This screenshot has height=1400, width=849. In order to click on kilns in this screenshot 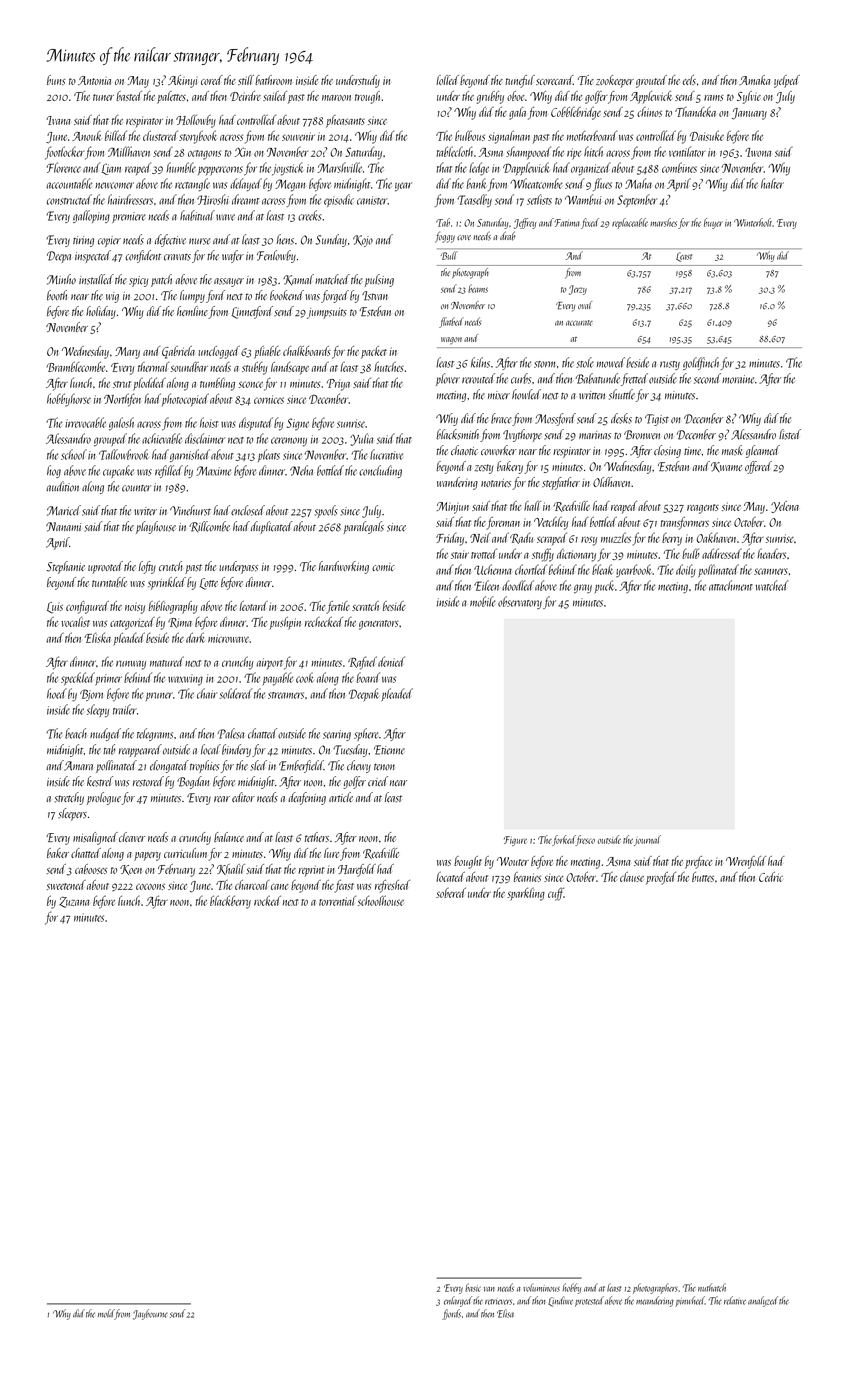, I will do `click(480, 362)`.
